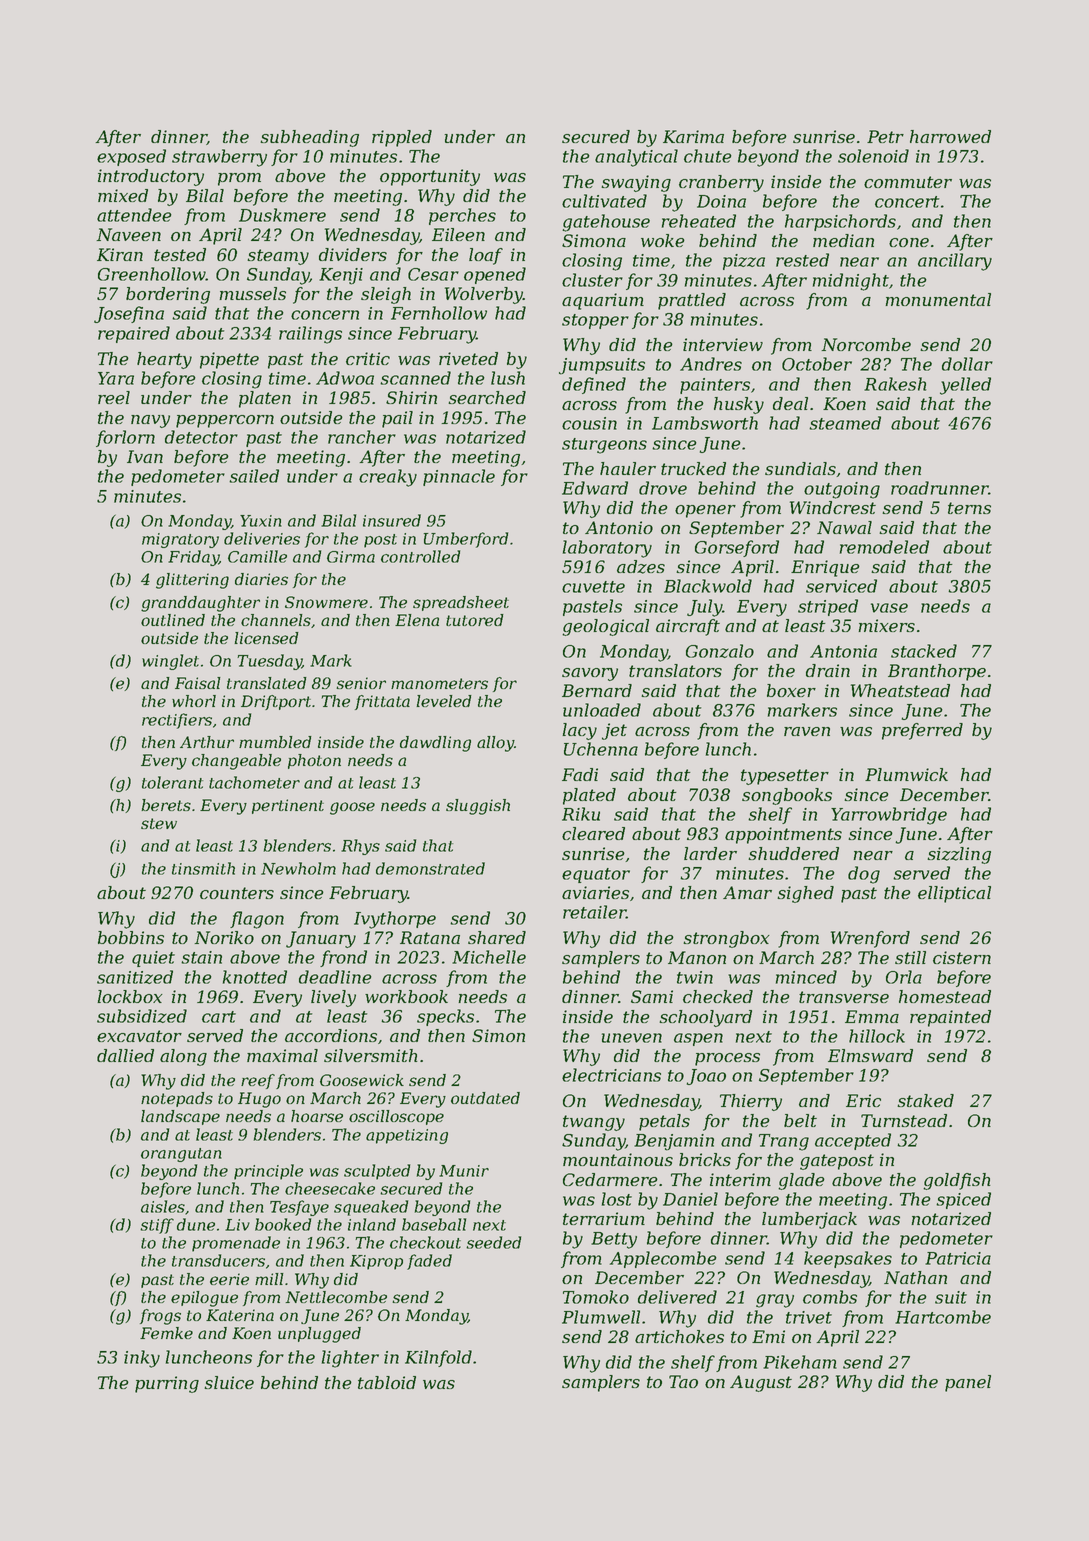  I want to click on faded, so click(429, 1262).
